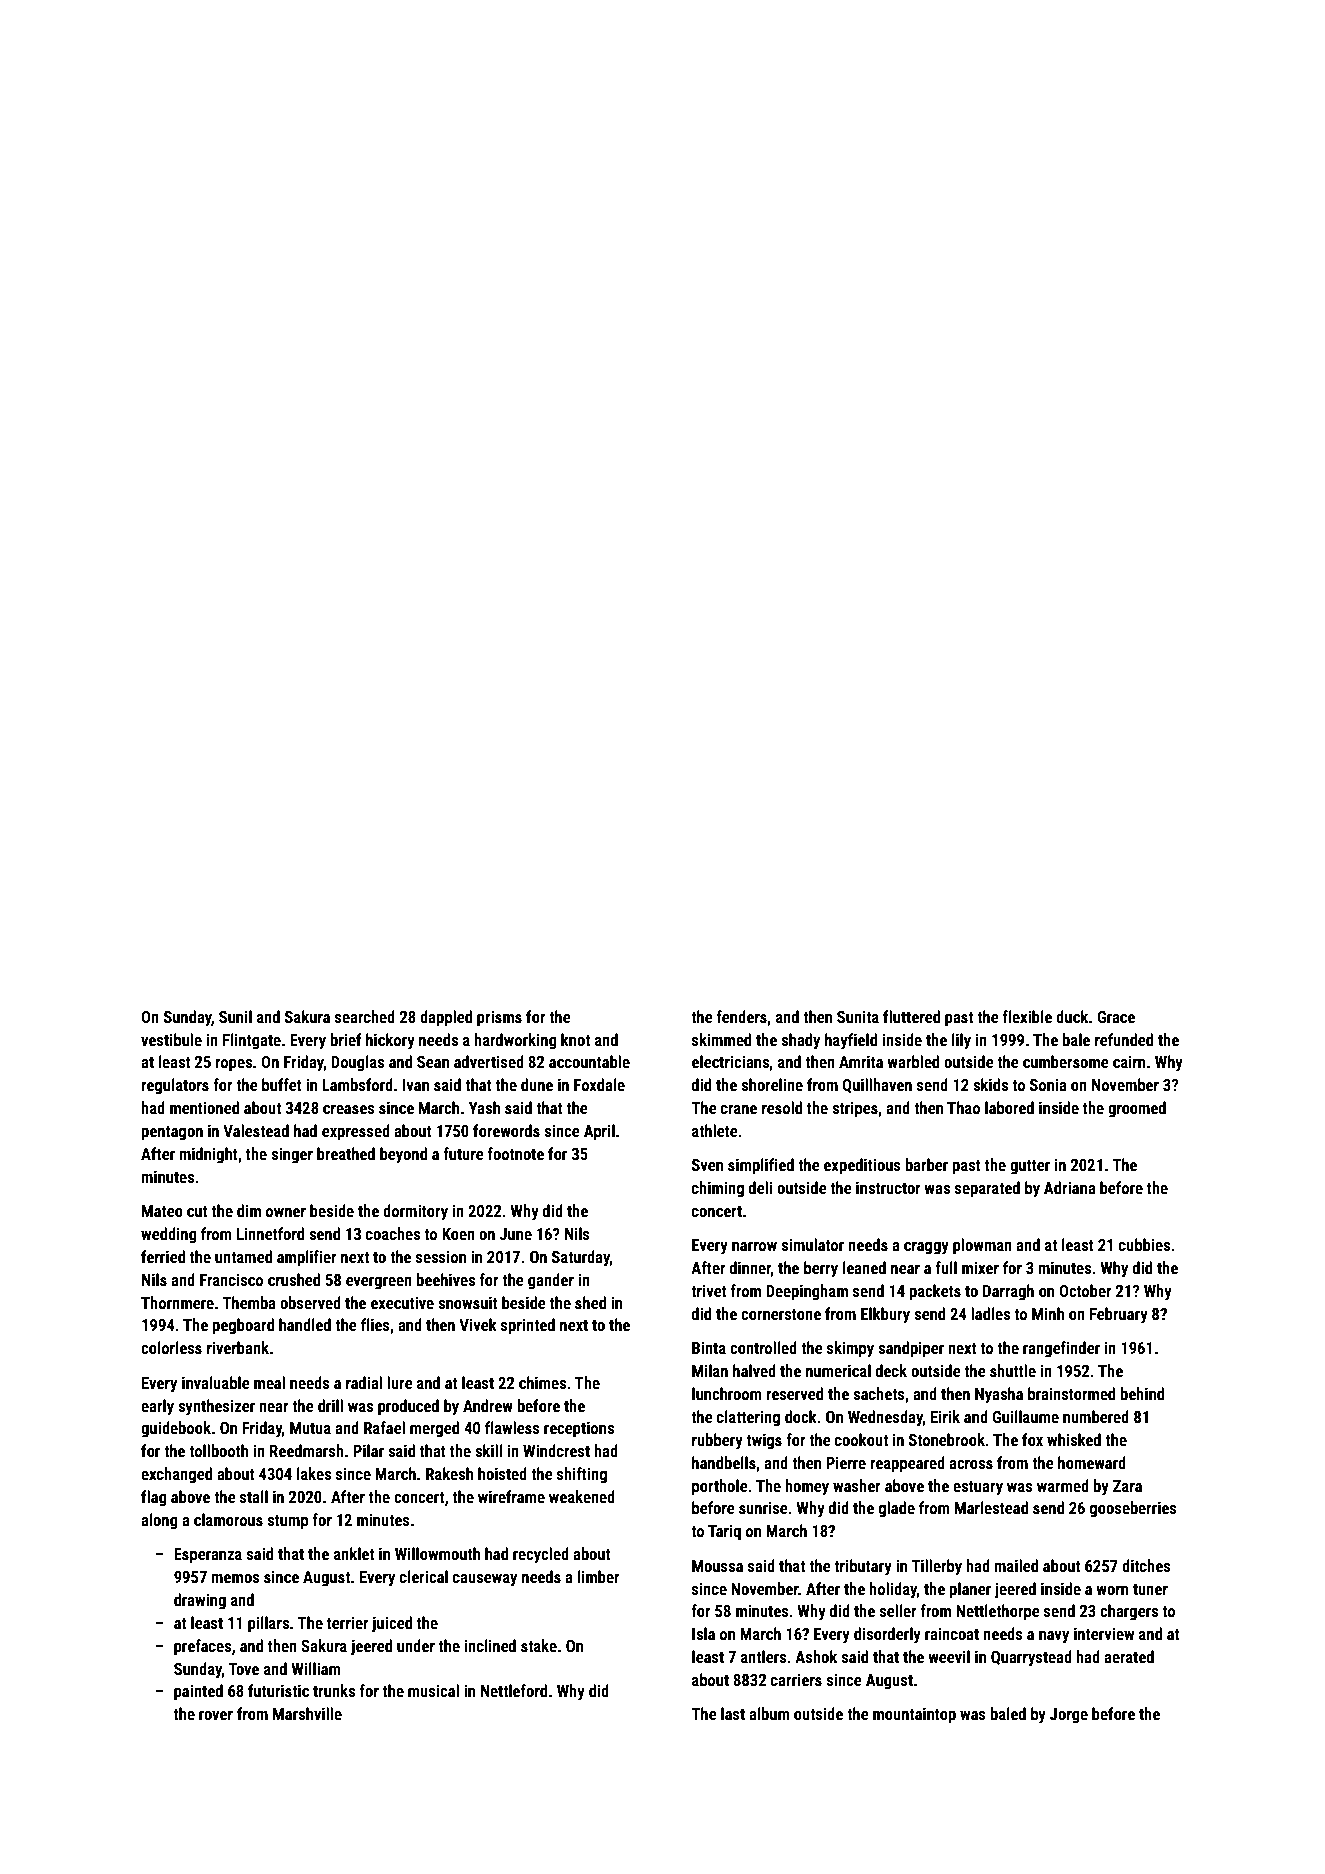 Image resolution: width=1325 pixels, height=1874 pixels. Describe the element at coordinates (1116, 1017) in the screenshot. I see `Grace` at that location.
